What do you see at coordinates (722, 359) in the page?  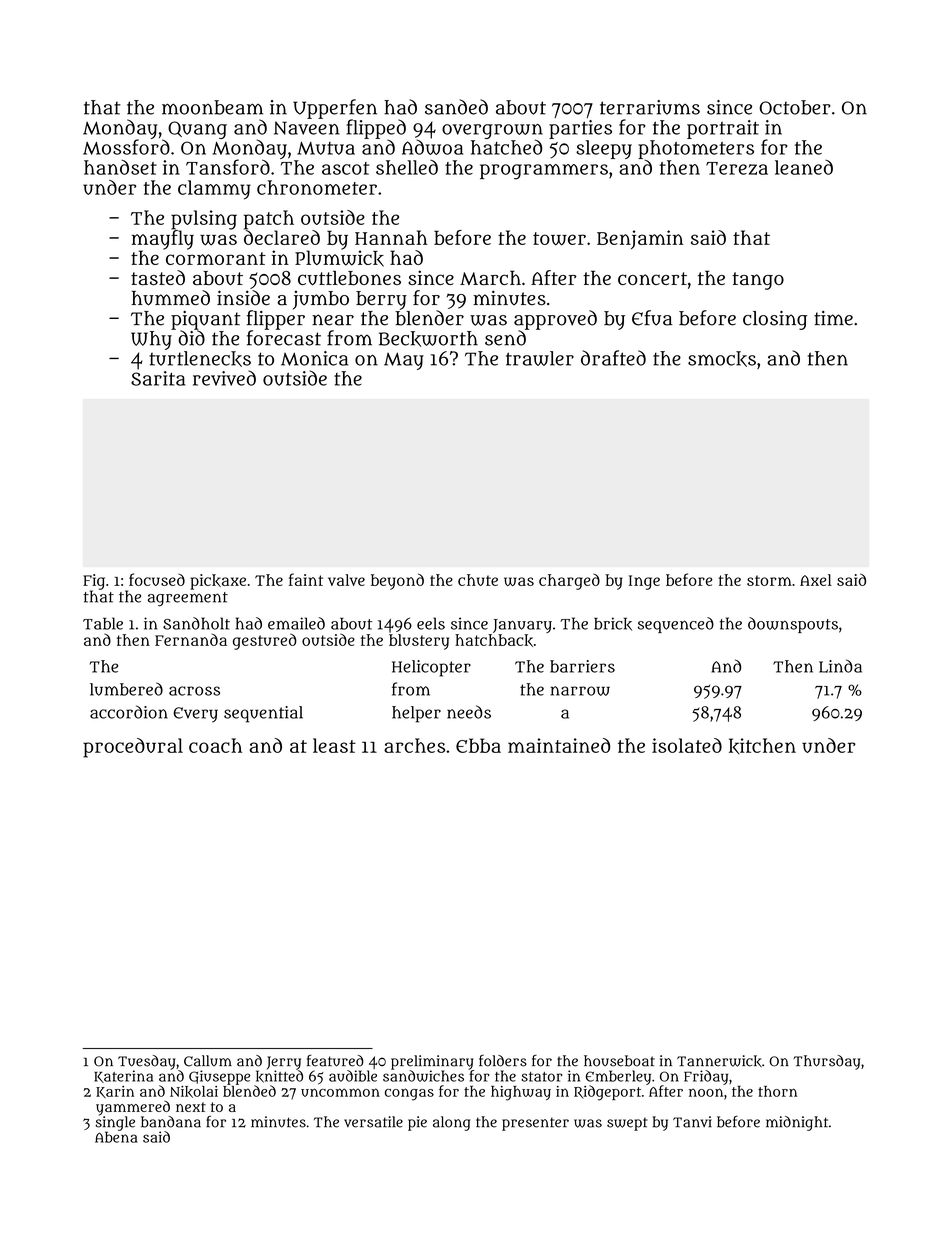 I see `smocks` at bounding box center [722, 359].
